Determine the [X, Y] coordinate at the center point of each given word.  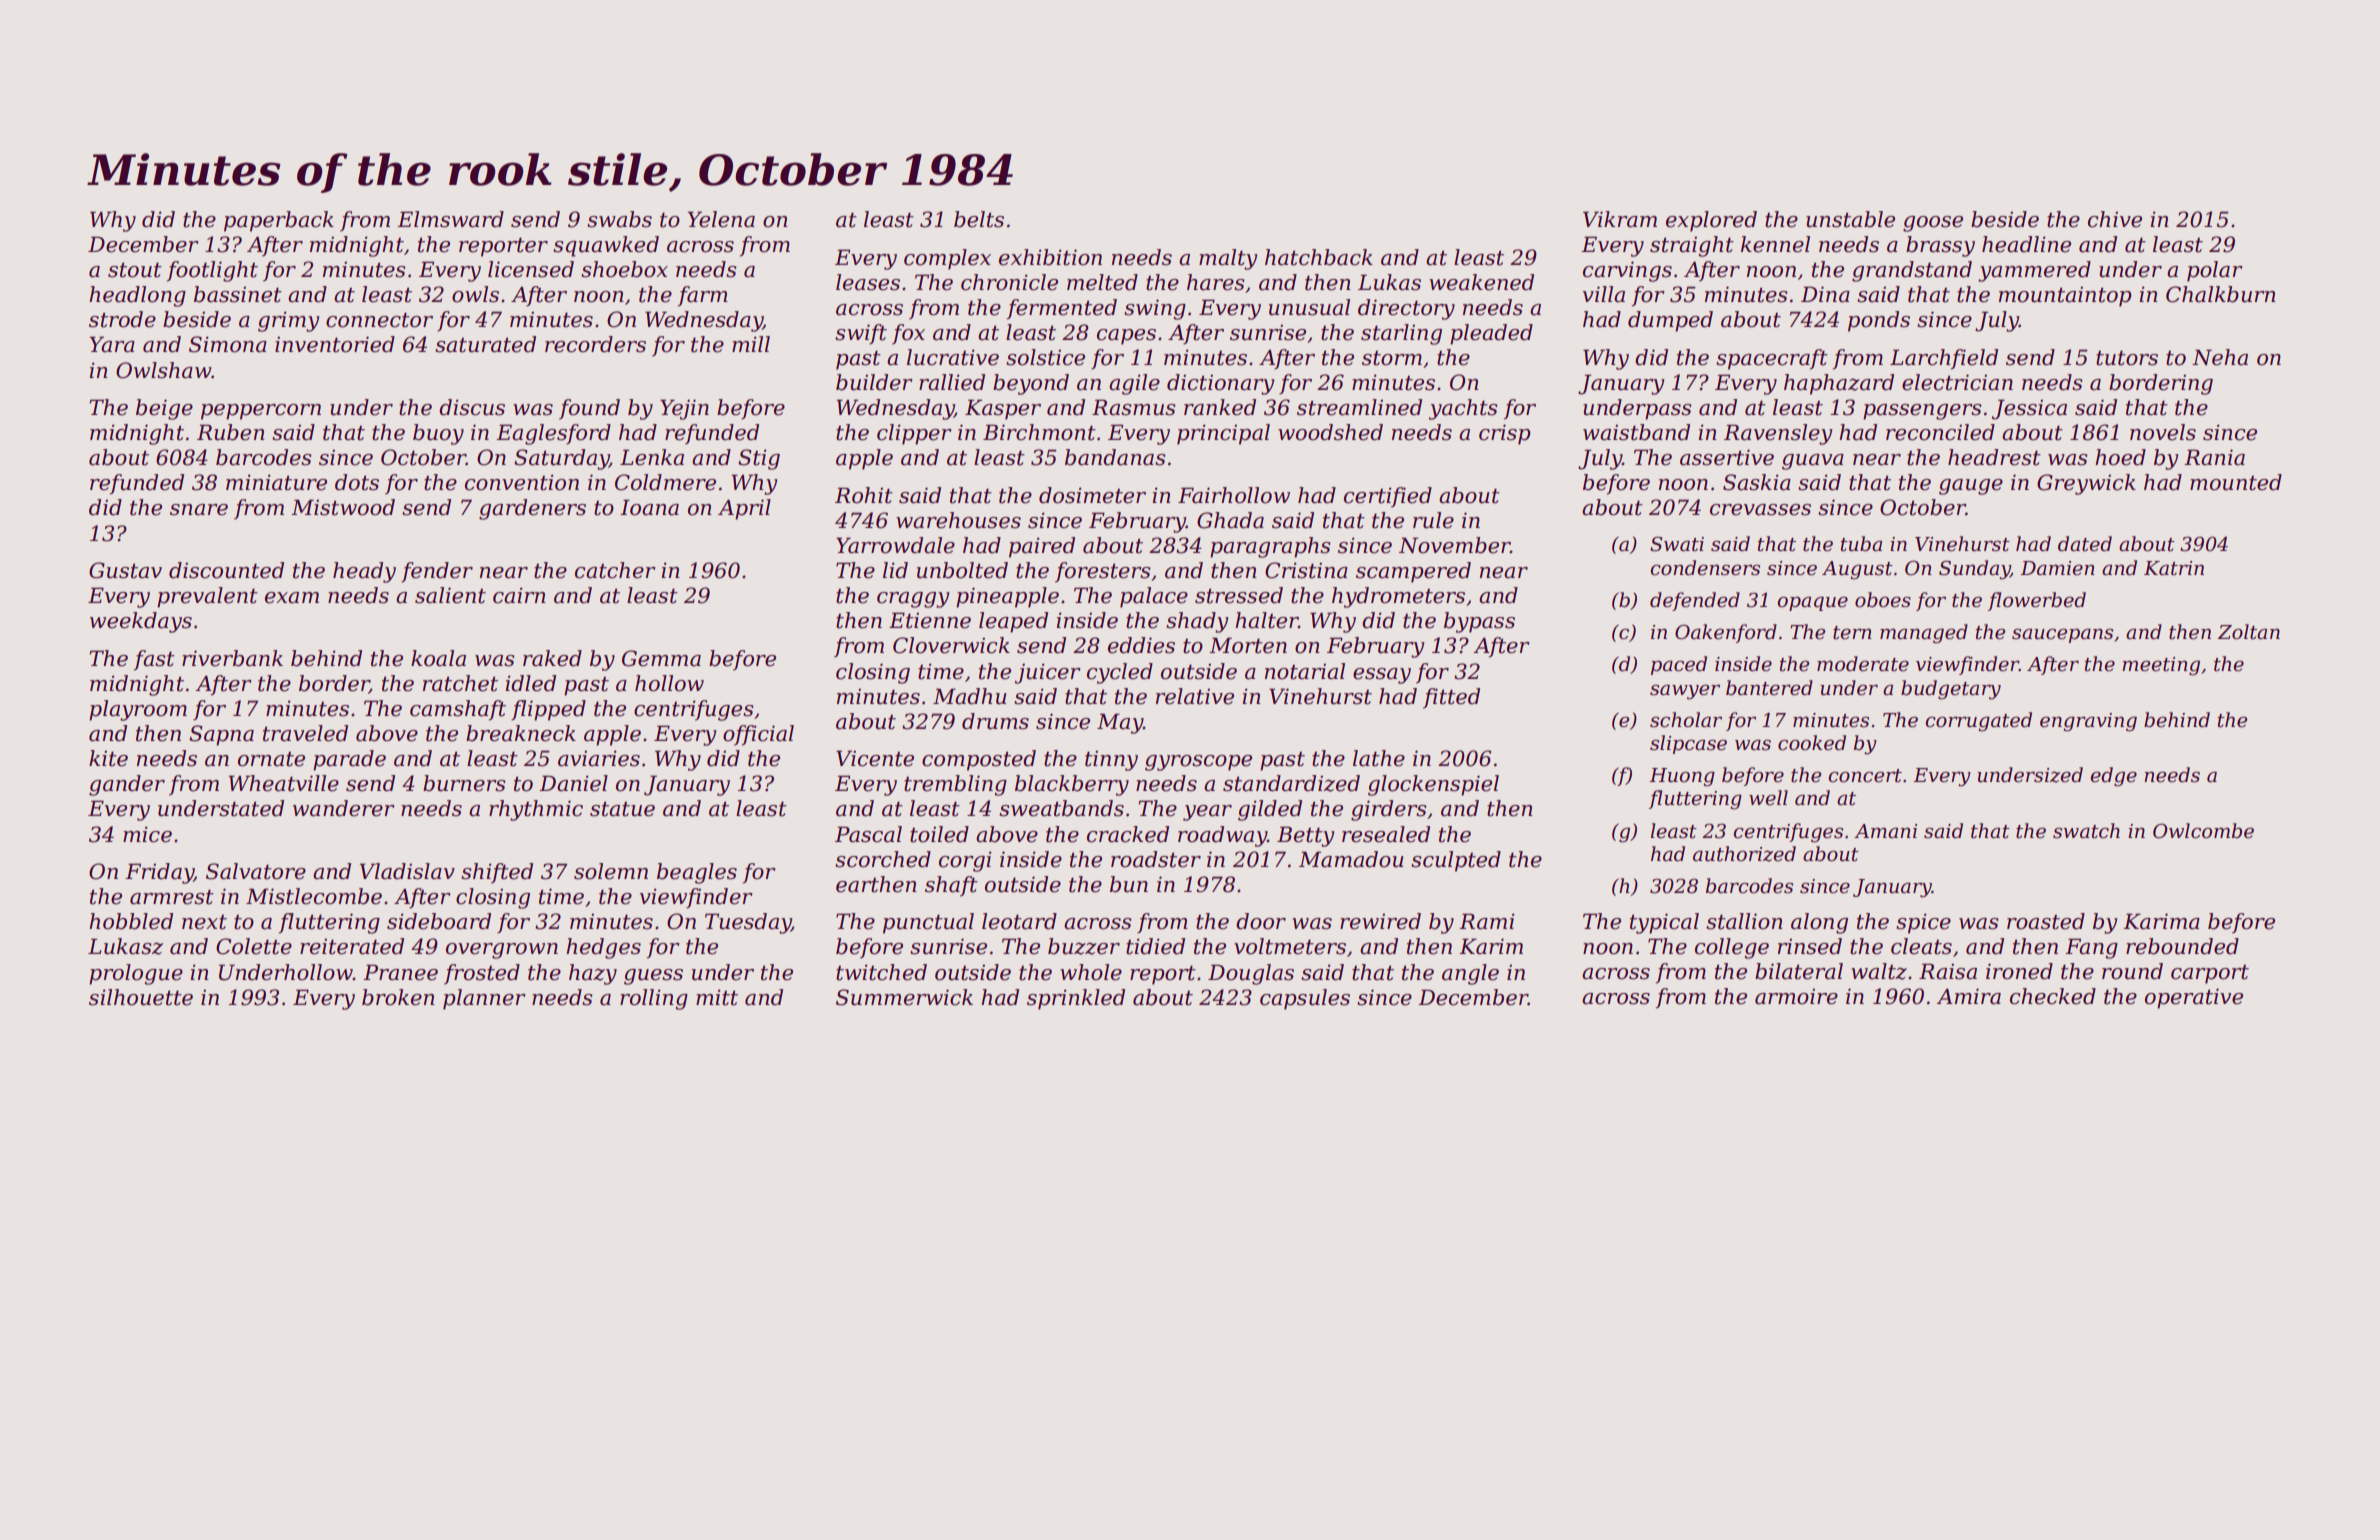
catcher [615, 570]
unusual [1309, 307]
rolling [654, 999]
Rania [2214, 457]
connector [379, 320]
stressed [1239, 595]
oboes [1883, 600]
